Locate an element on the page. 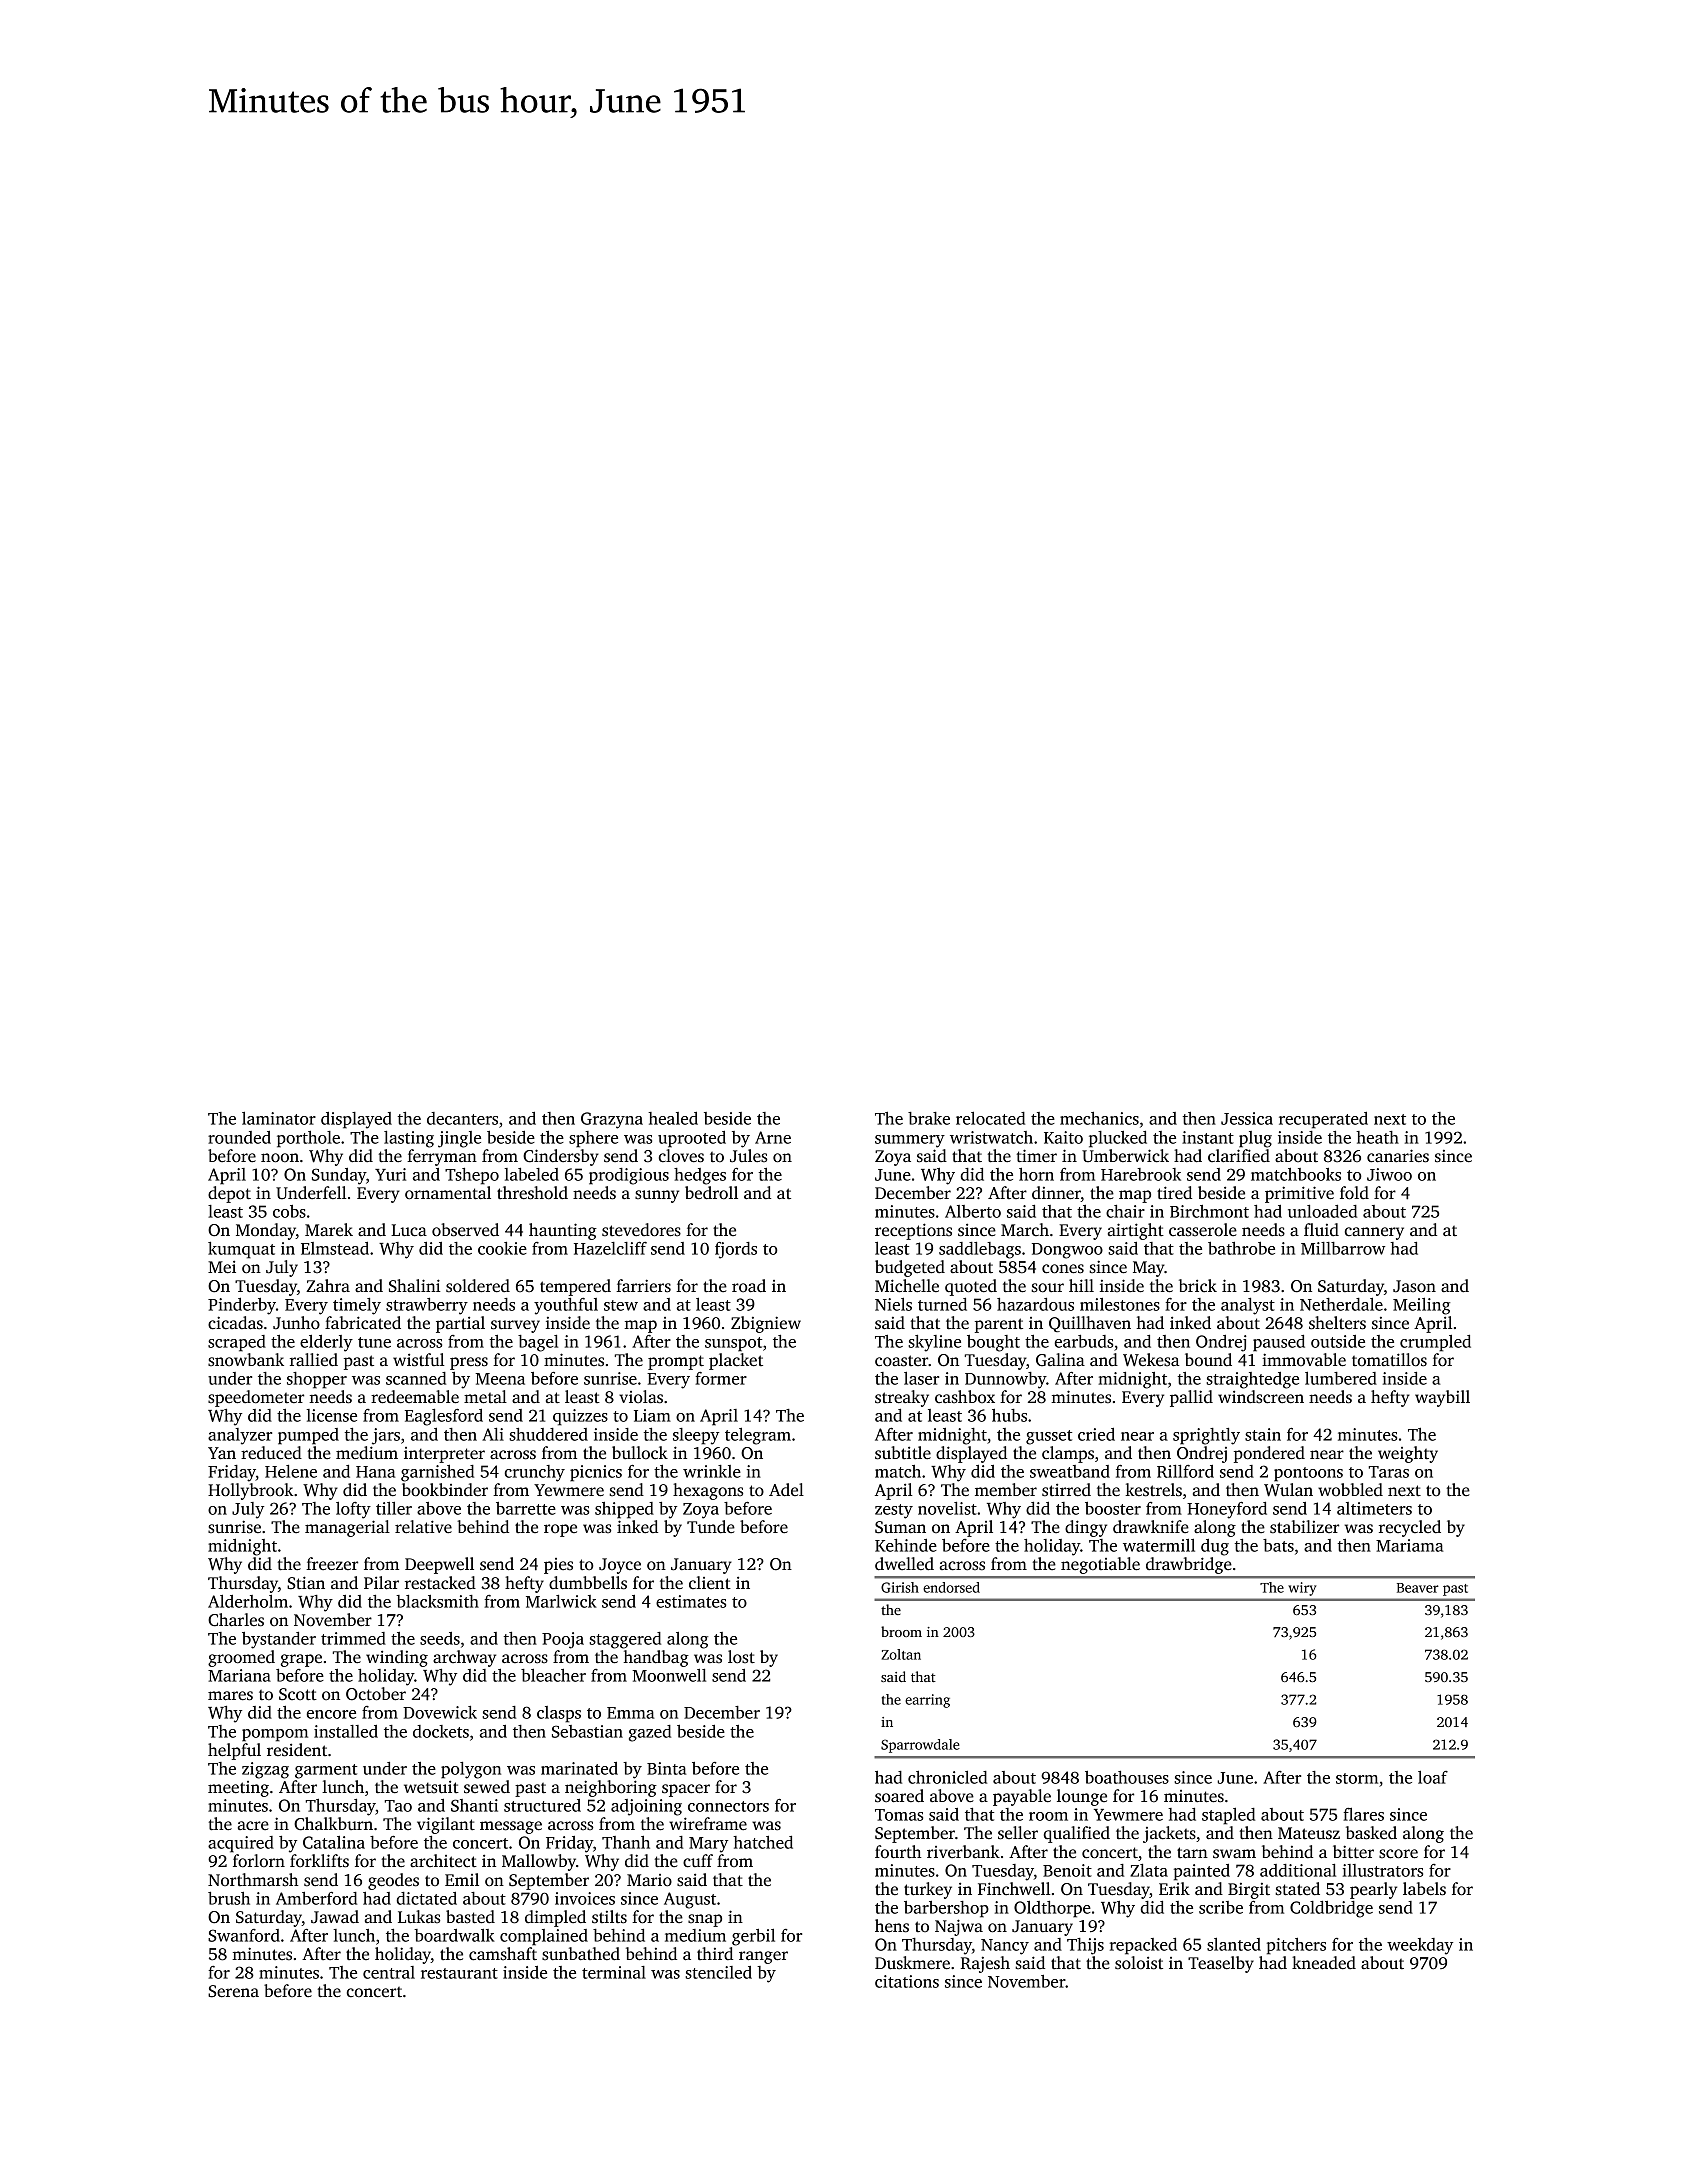  decanters is located at coordinates (462, 1118).
